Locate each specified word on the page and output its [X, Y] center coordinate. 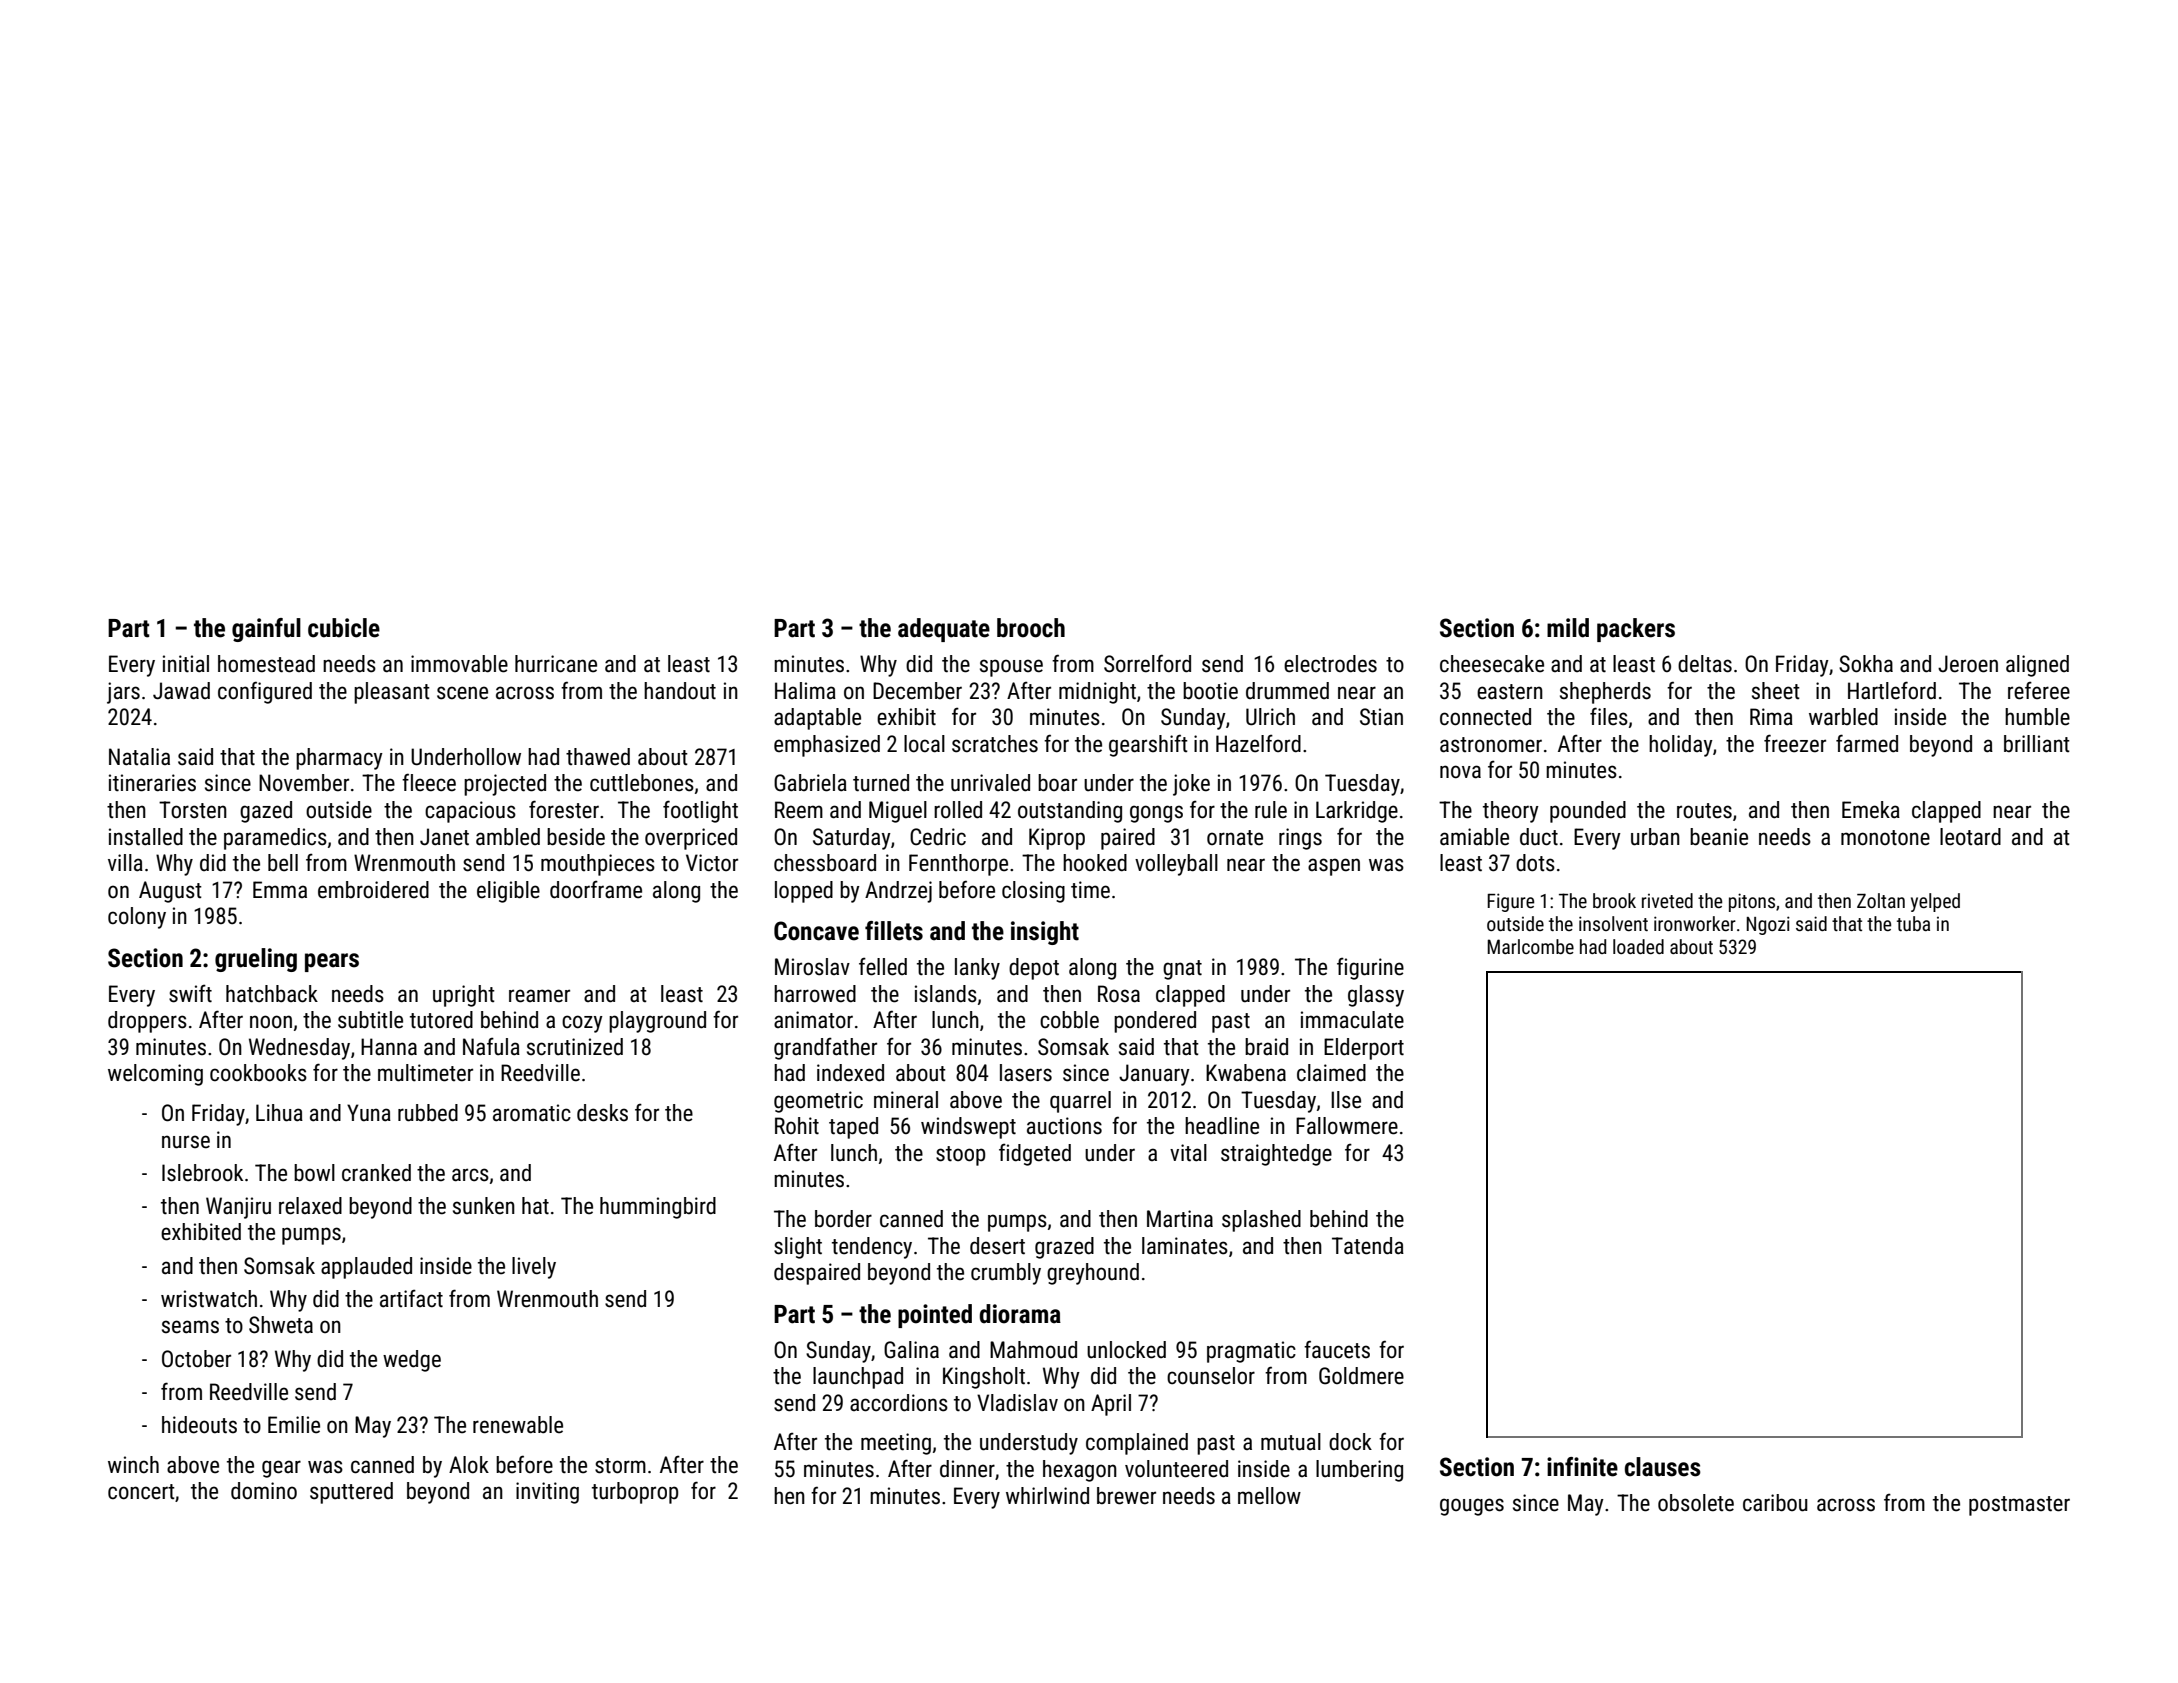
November [304, 783]
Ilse [1346, 1100]
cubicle [344, 628]
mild [1568, 628]
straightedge [1276, 1155]
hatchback [272, 994]
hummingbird [658, 1208]
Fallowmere [1347, 1126]
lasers [1026, 1073]
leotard [1970, 837]
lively [534, 1268]
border [843, 1219]
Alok [469, 1465]
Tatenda [1368, 1246]
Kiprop [1057, 839]
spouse [1011, 668]
